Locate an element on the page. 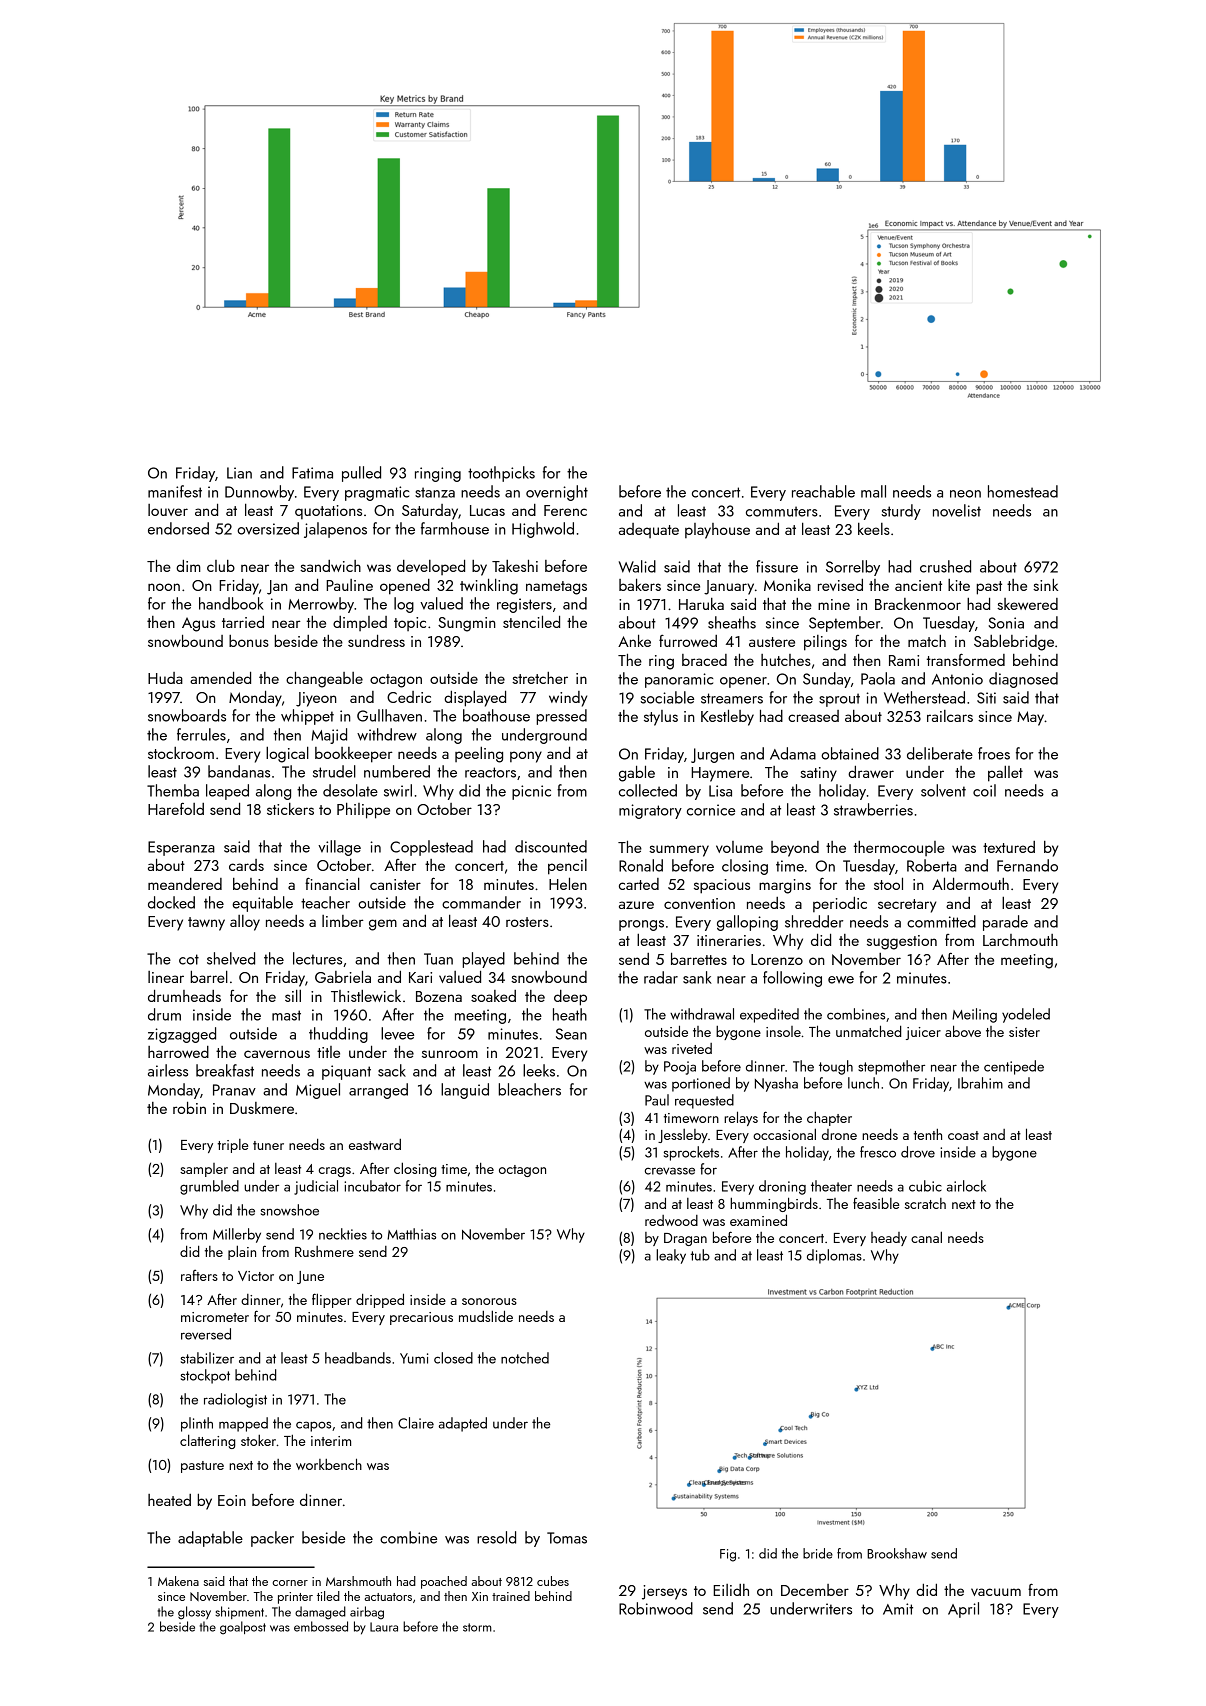  quotations is located at coordinates (328, 512).
